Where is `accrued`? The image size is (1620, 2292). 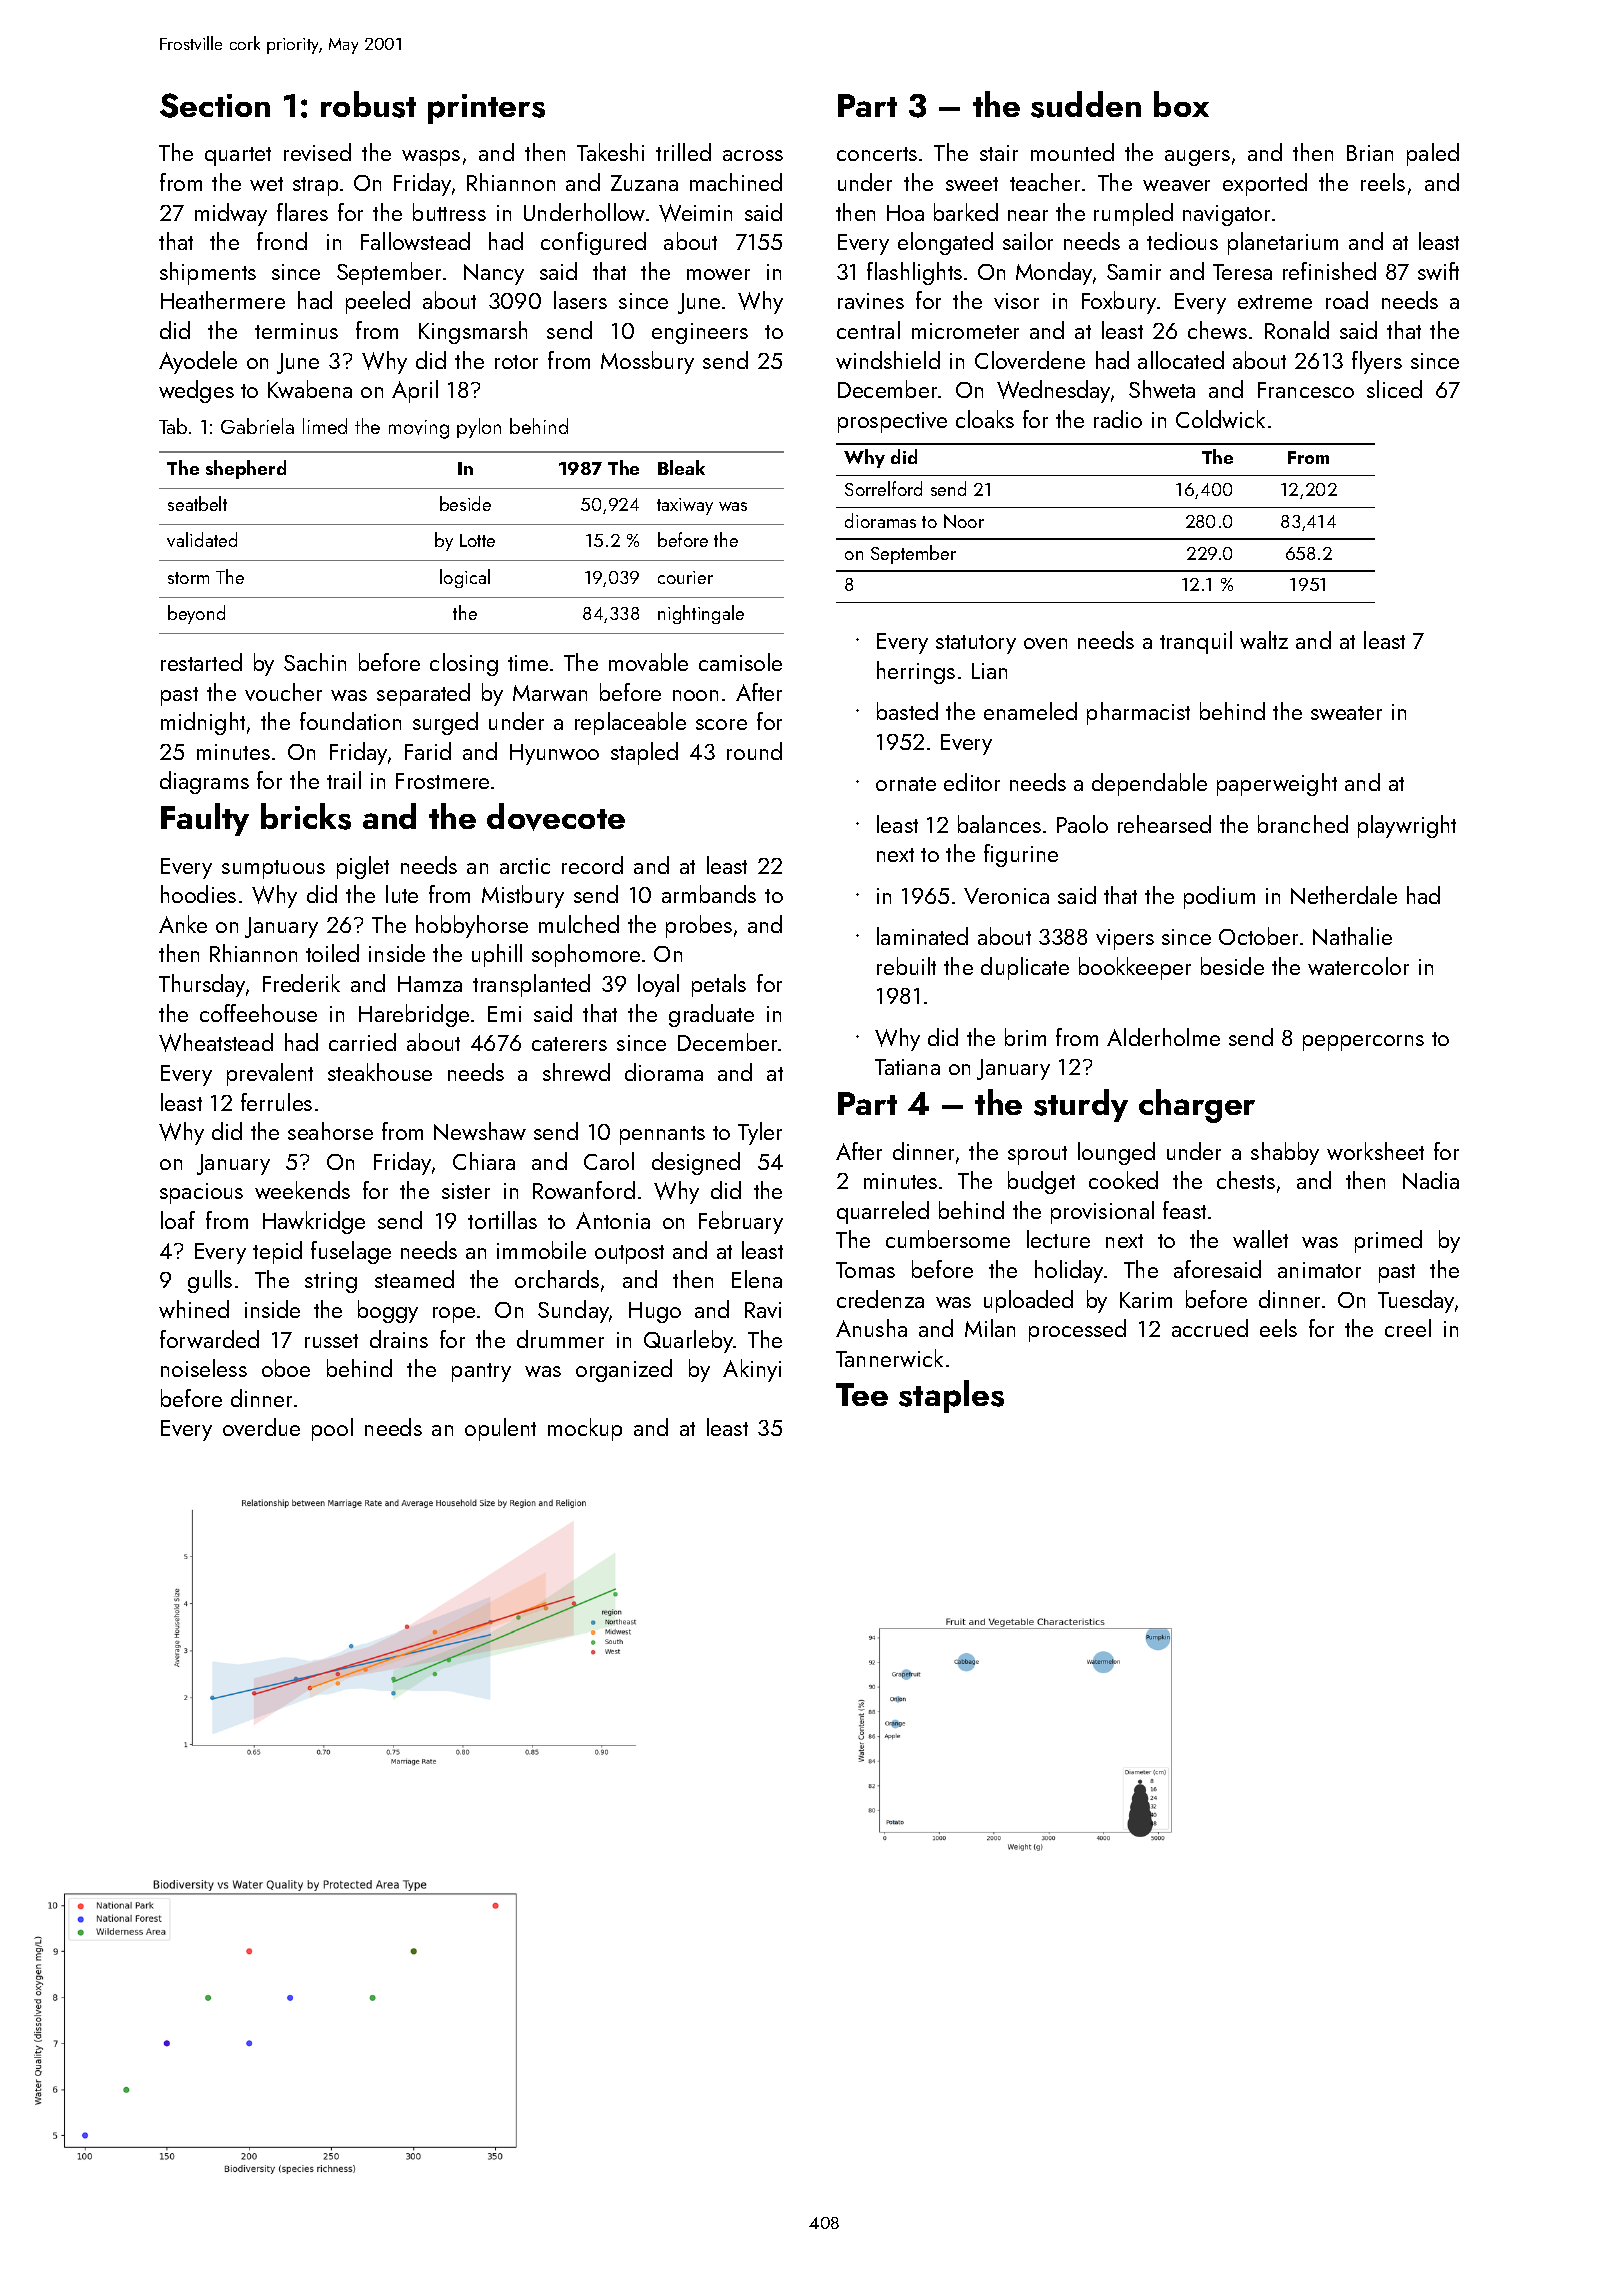
accrued is located at coordinates (1210, 1328).
